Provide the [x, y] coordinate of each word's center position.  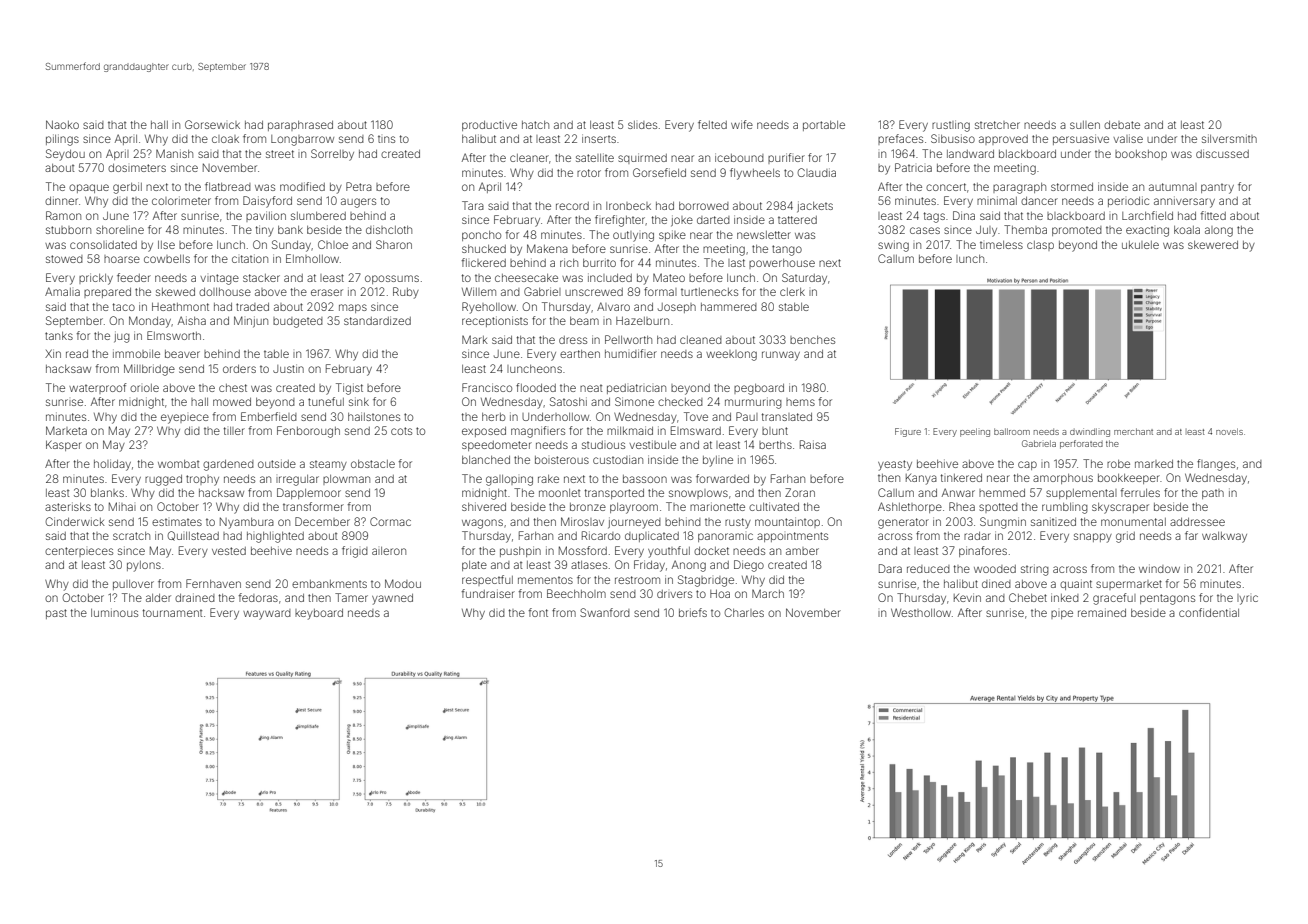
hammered [729, 307]
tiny [265, 231]
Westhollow [921, 612]
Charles [744, 612]
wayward [267, 614]
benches [812, 340]
